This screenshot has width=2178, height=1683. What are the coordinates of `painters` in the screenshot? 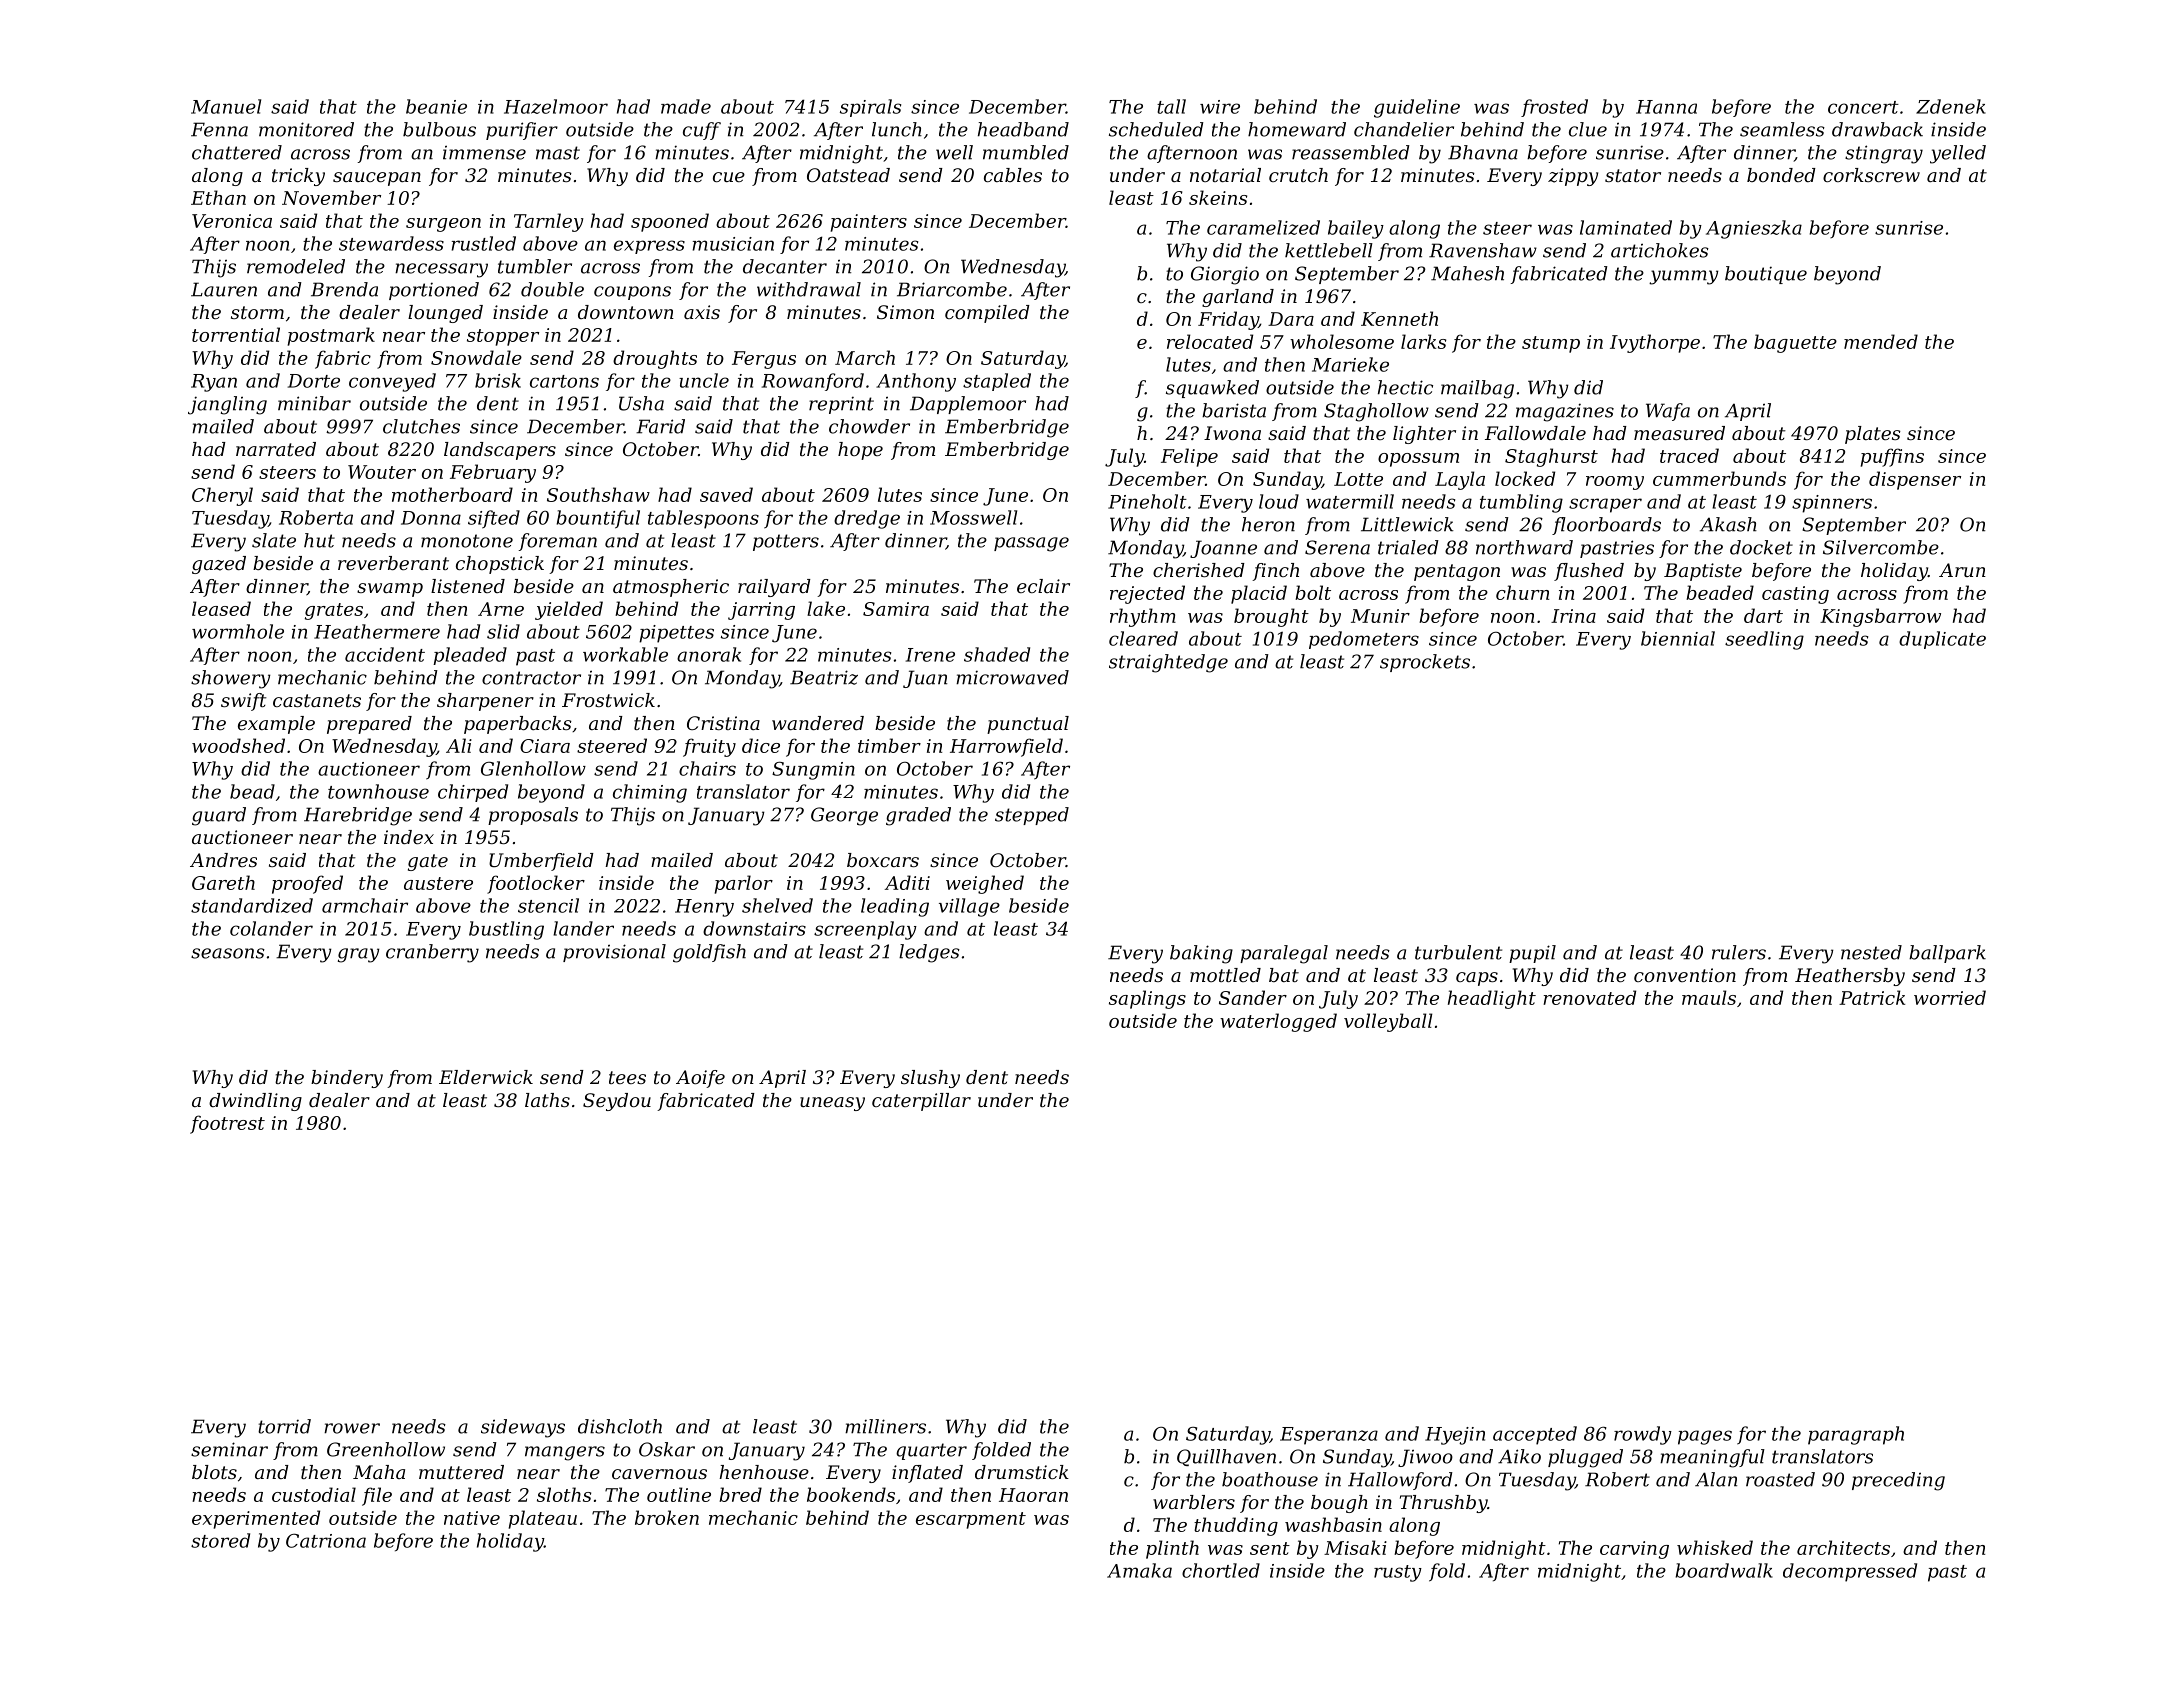 It's located at (869, 223).
